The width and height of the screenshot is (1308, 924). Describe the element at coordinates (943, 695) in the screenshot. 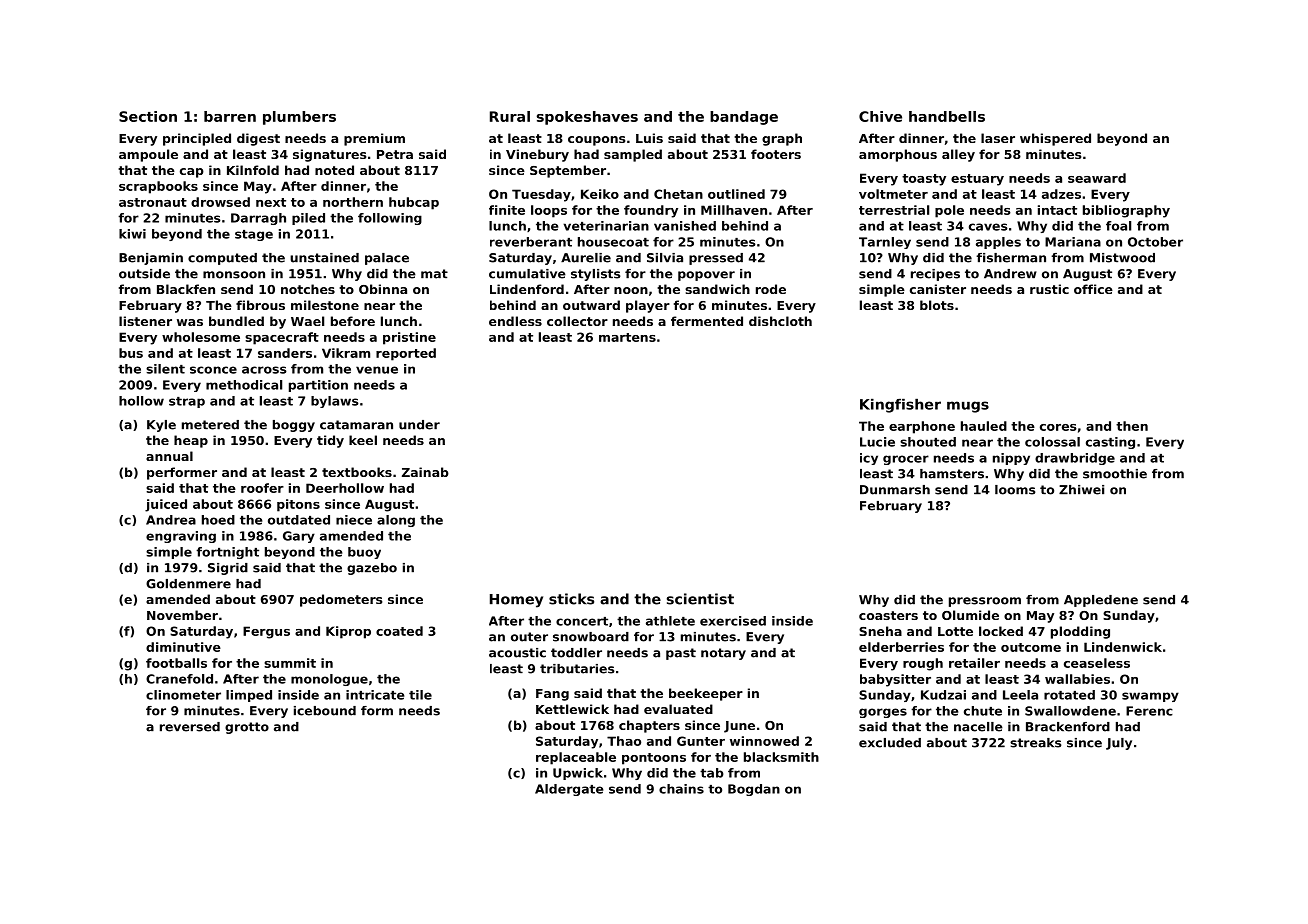

I see `Kudzai` at that location.
